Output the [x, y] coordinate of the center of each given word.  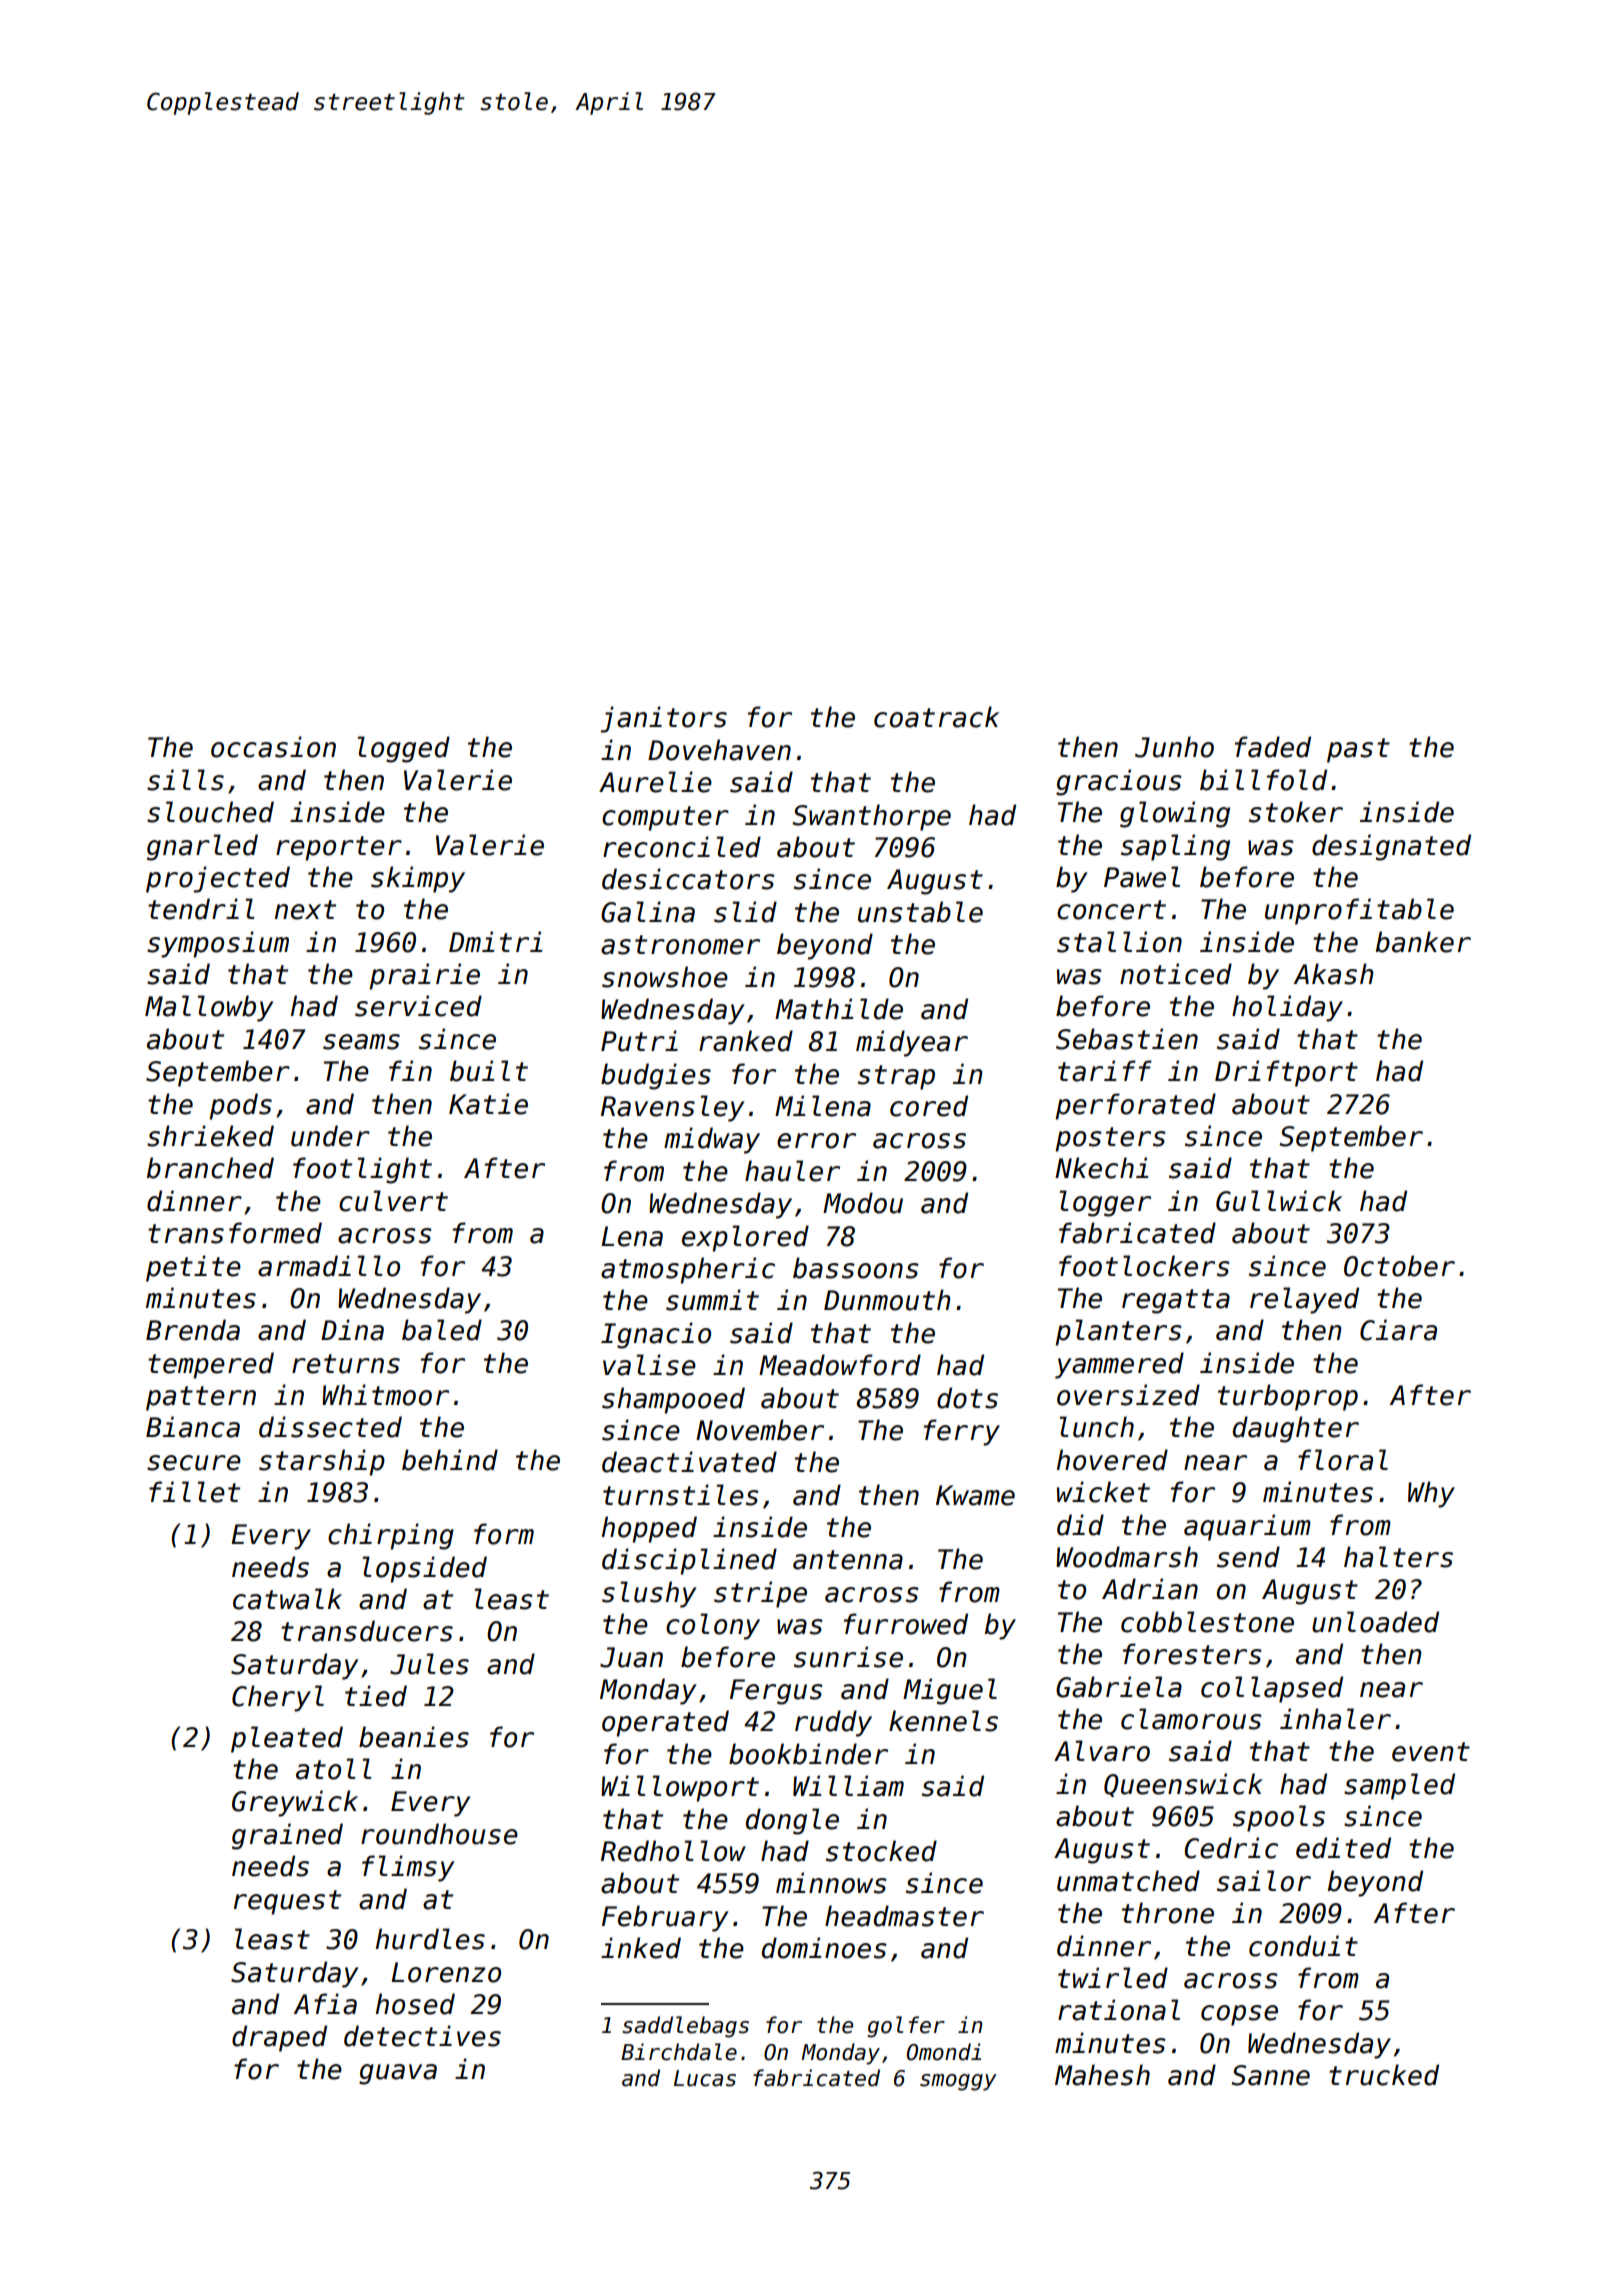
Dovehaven [719, 750]
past [1358, 750]
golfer [906, 2027]
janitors [664, 719]
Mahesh [1102, 2075]
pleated [287, 1739]
